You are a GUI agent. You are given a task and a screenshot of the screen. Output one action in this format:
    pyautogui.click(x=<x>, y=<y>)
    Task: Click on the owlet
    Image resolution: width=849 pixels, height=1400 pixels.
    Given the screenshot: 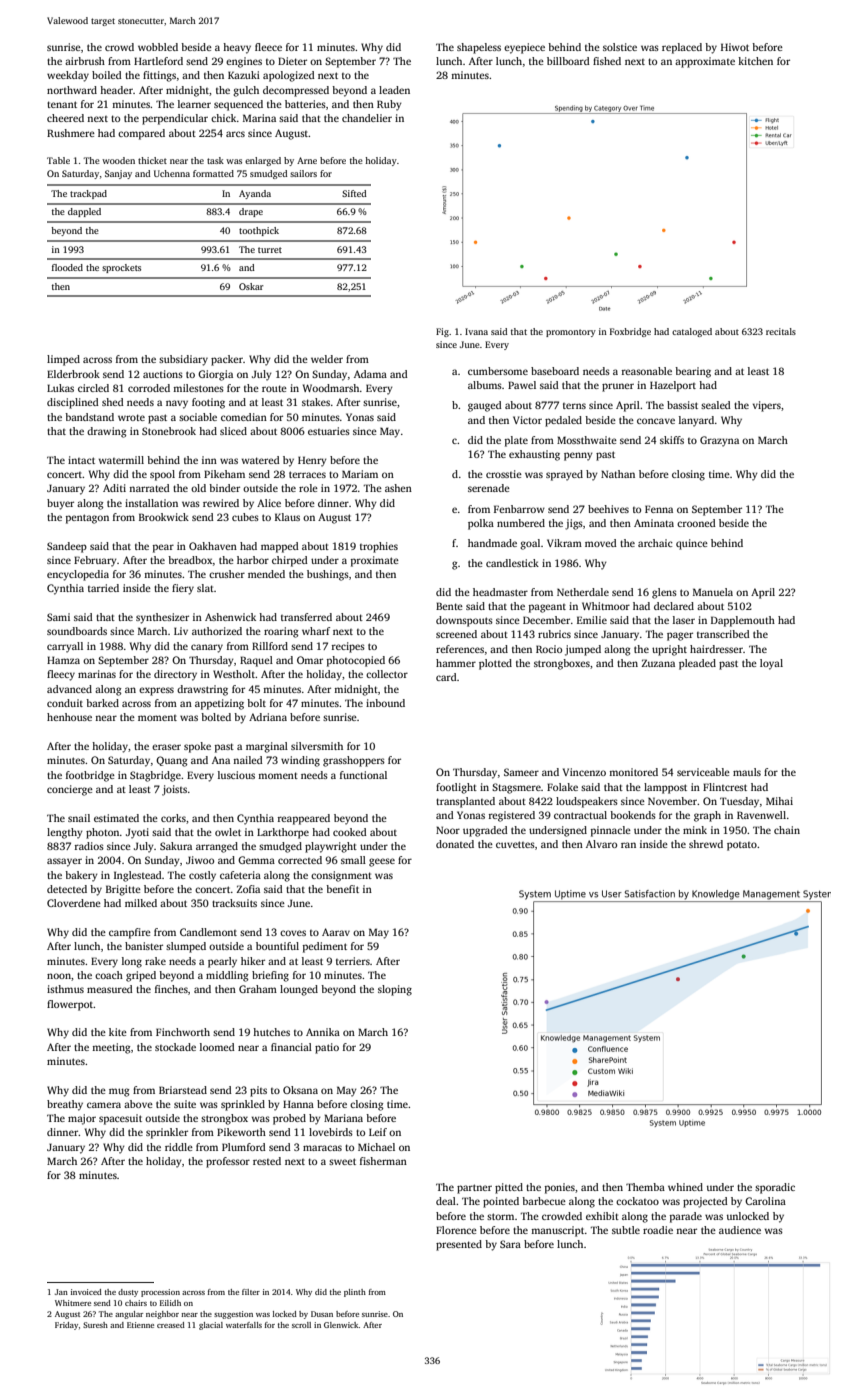 What is the action you would take?
    pyautogui.click(x=228, y=832)
